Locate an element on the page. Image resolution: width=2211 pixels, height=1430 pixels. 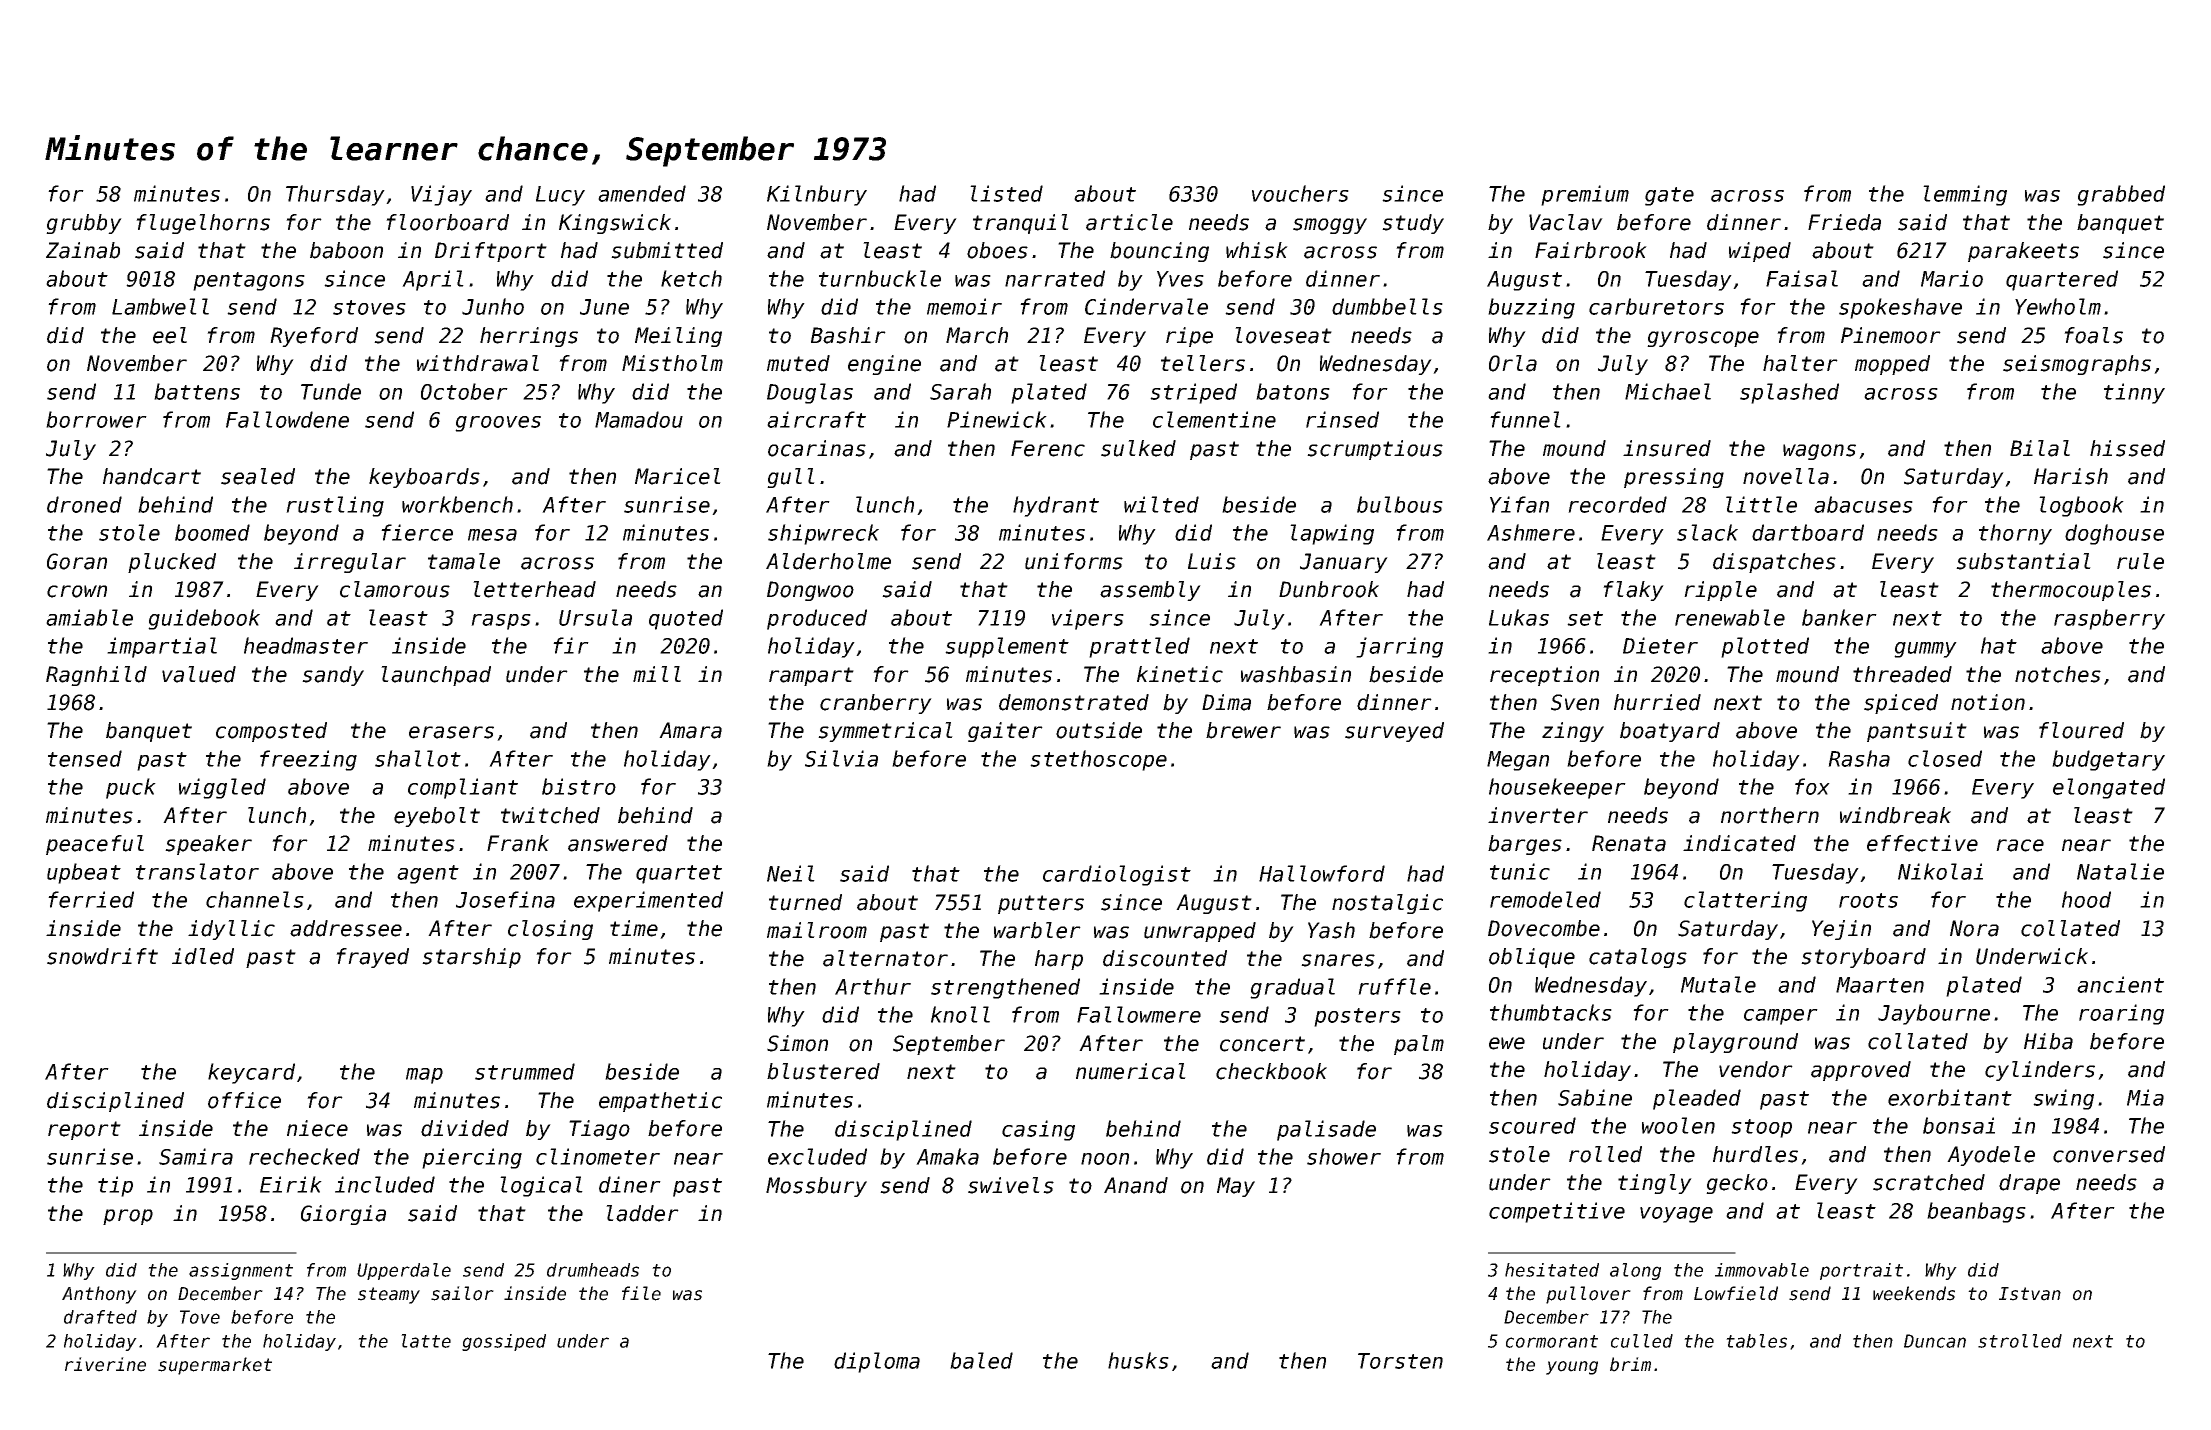
Lambwell is located at coordinates (160, 306).
